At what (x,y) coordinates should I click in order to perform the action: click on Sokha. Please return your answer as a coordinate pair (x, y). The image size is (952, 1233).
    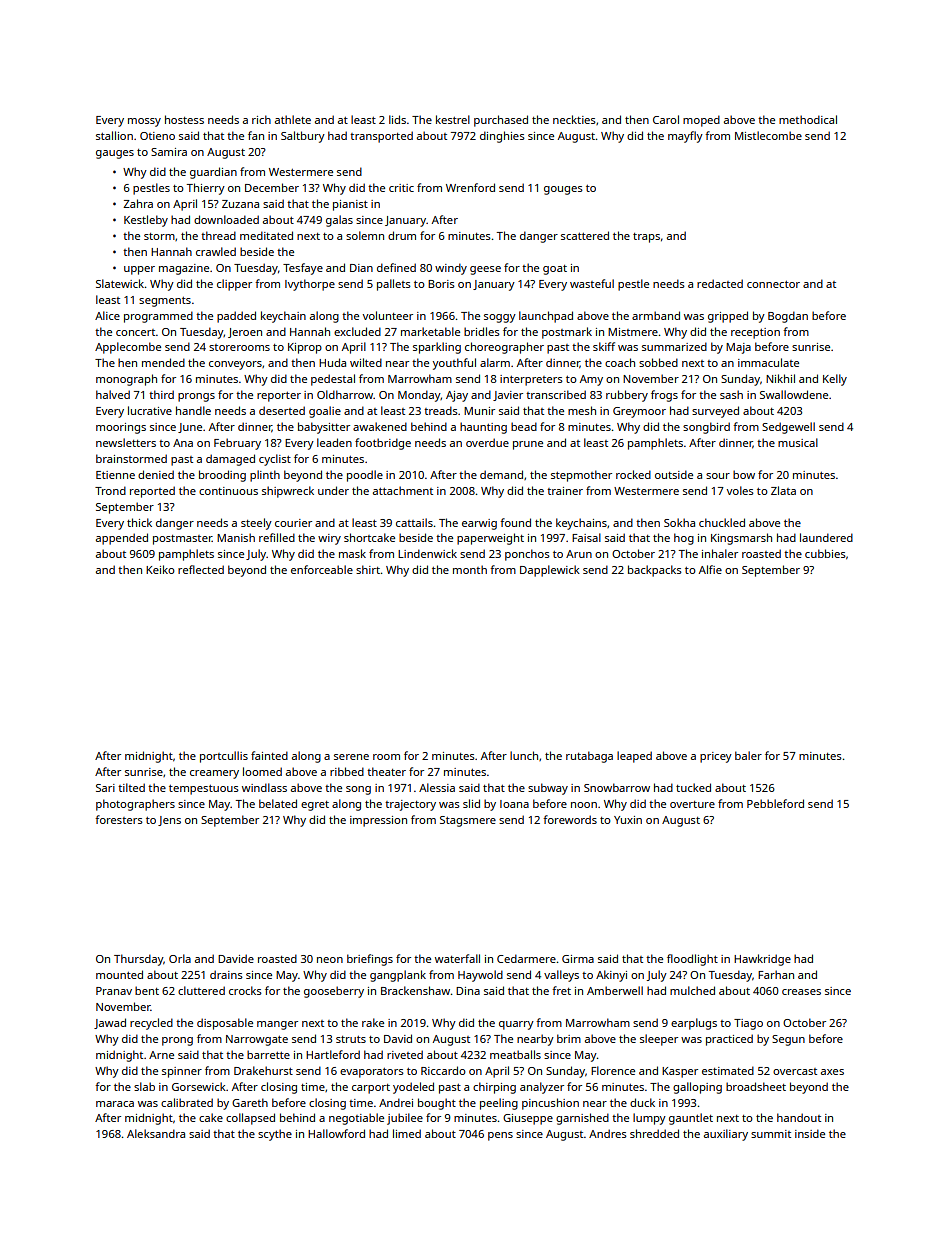
    Looking at the image, I should click on (679, 522).
